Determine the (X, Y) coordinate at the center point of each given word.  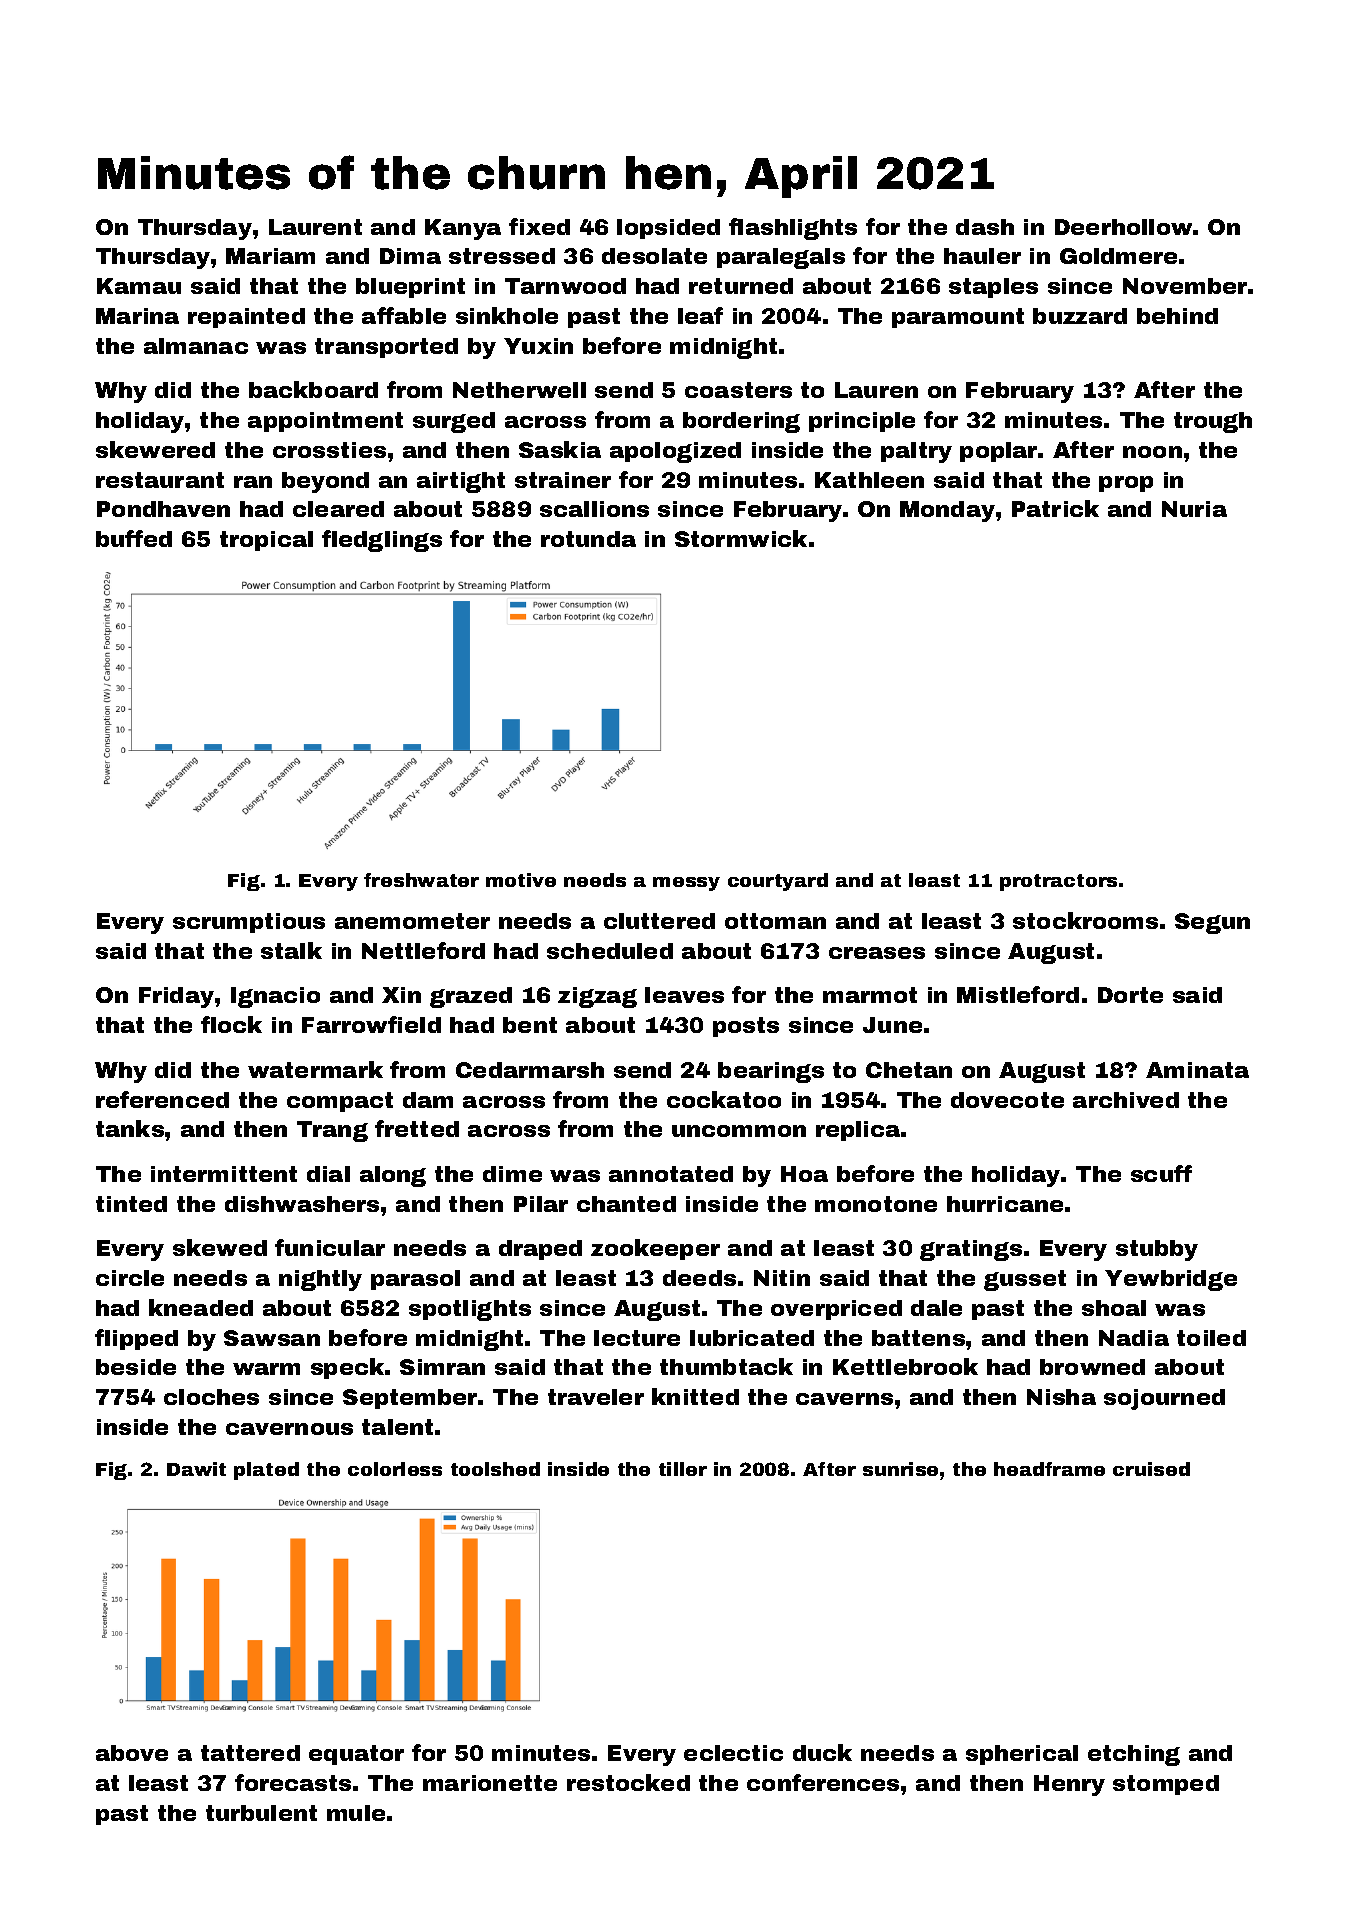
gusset (1025, 1280)
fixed (539, 226)
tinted (131, 1204)
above (132, 1753)
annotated (671, 1174)
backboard (313, 389)
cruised (1151, 1469)
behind (1177, 316)
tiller (683, 1469)
